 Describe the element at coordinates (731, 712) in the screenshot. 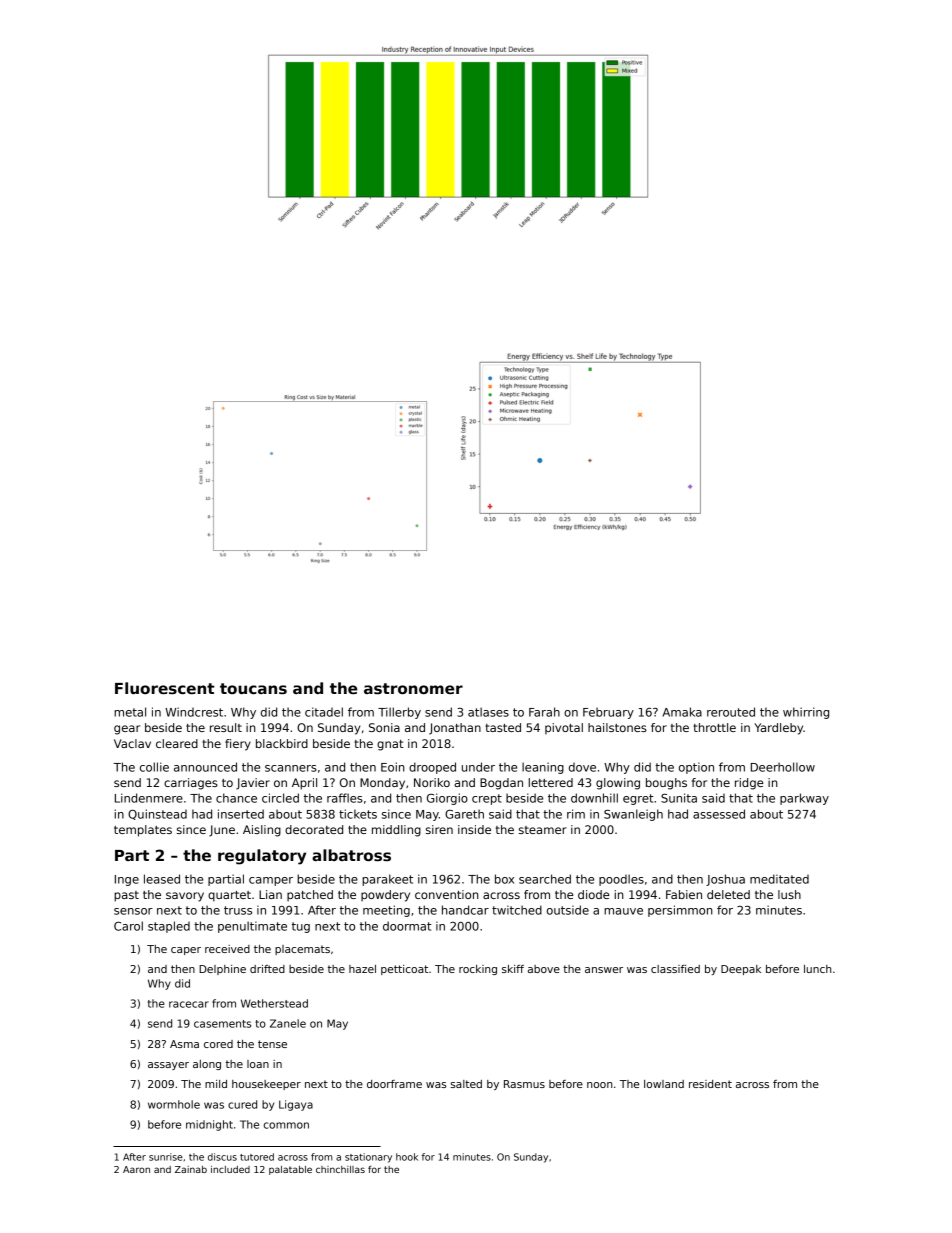

I see `rerouted` at that location.
